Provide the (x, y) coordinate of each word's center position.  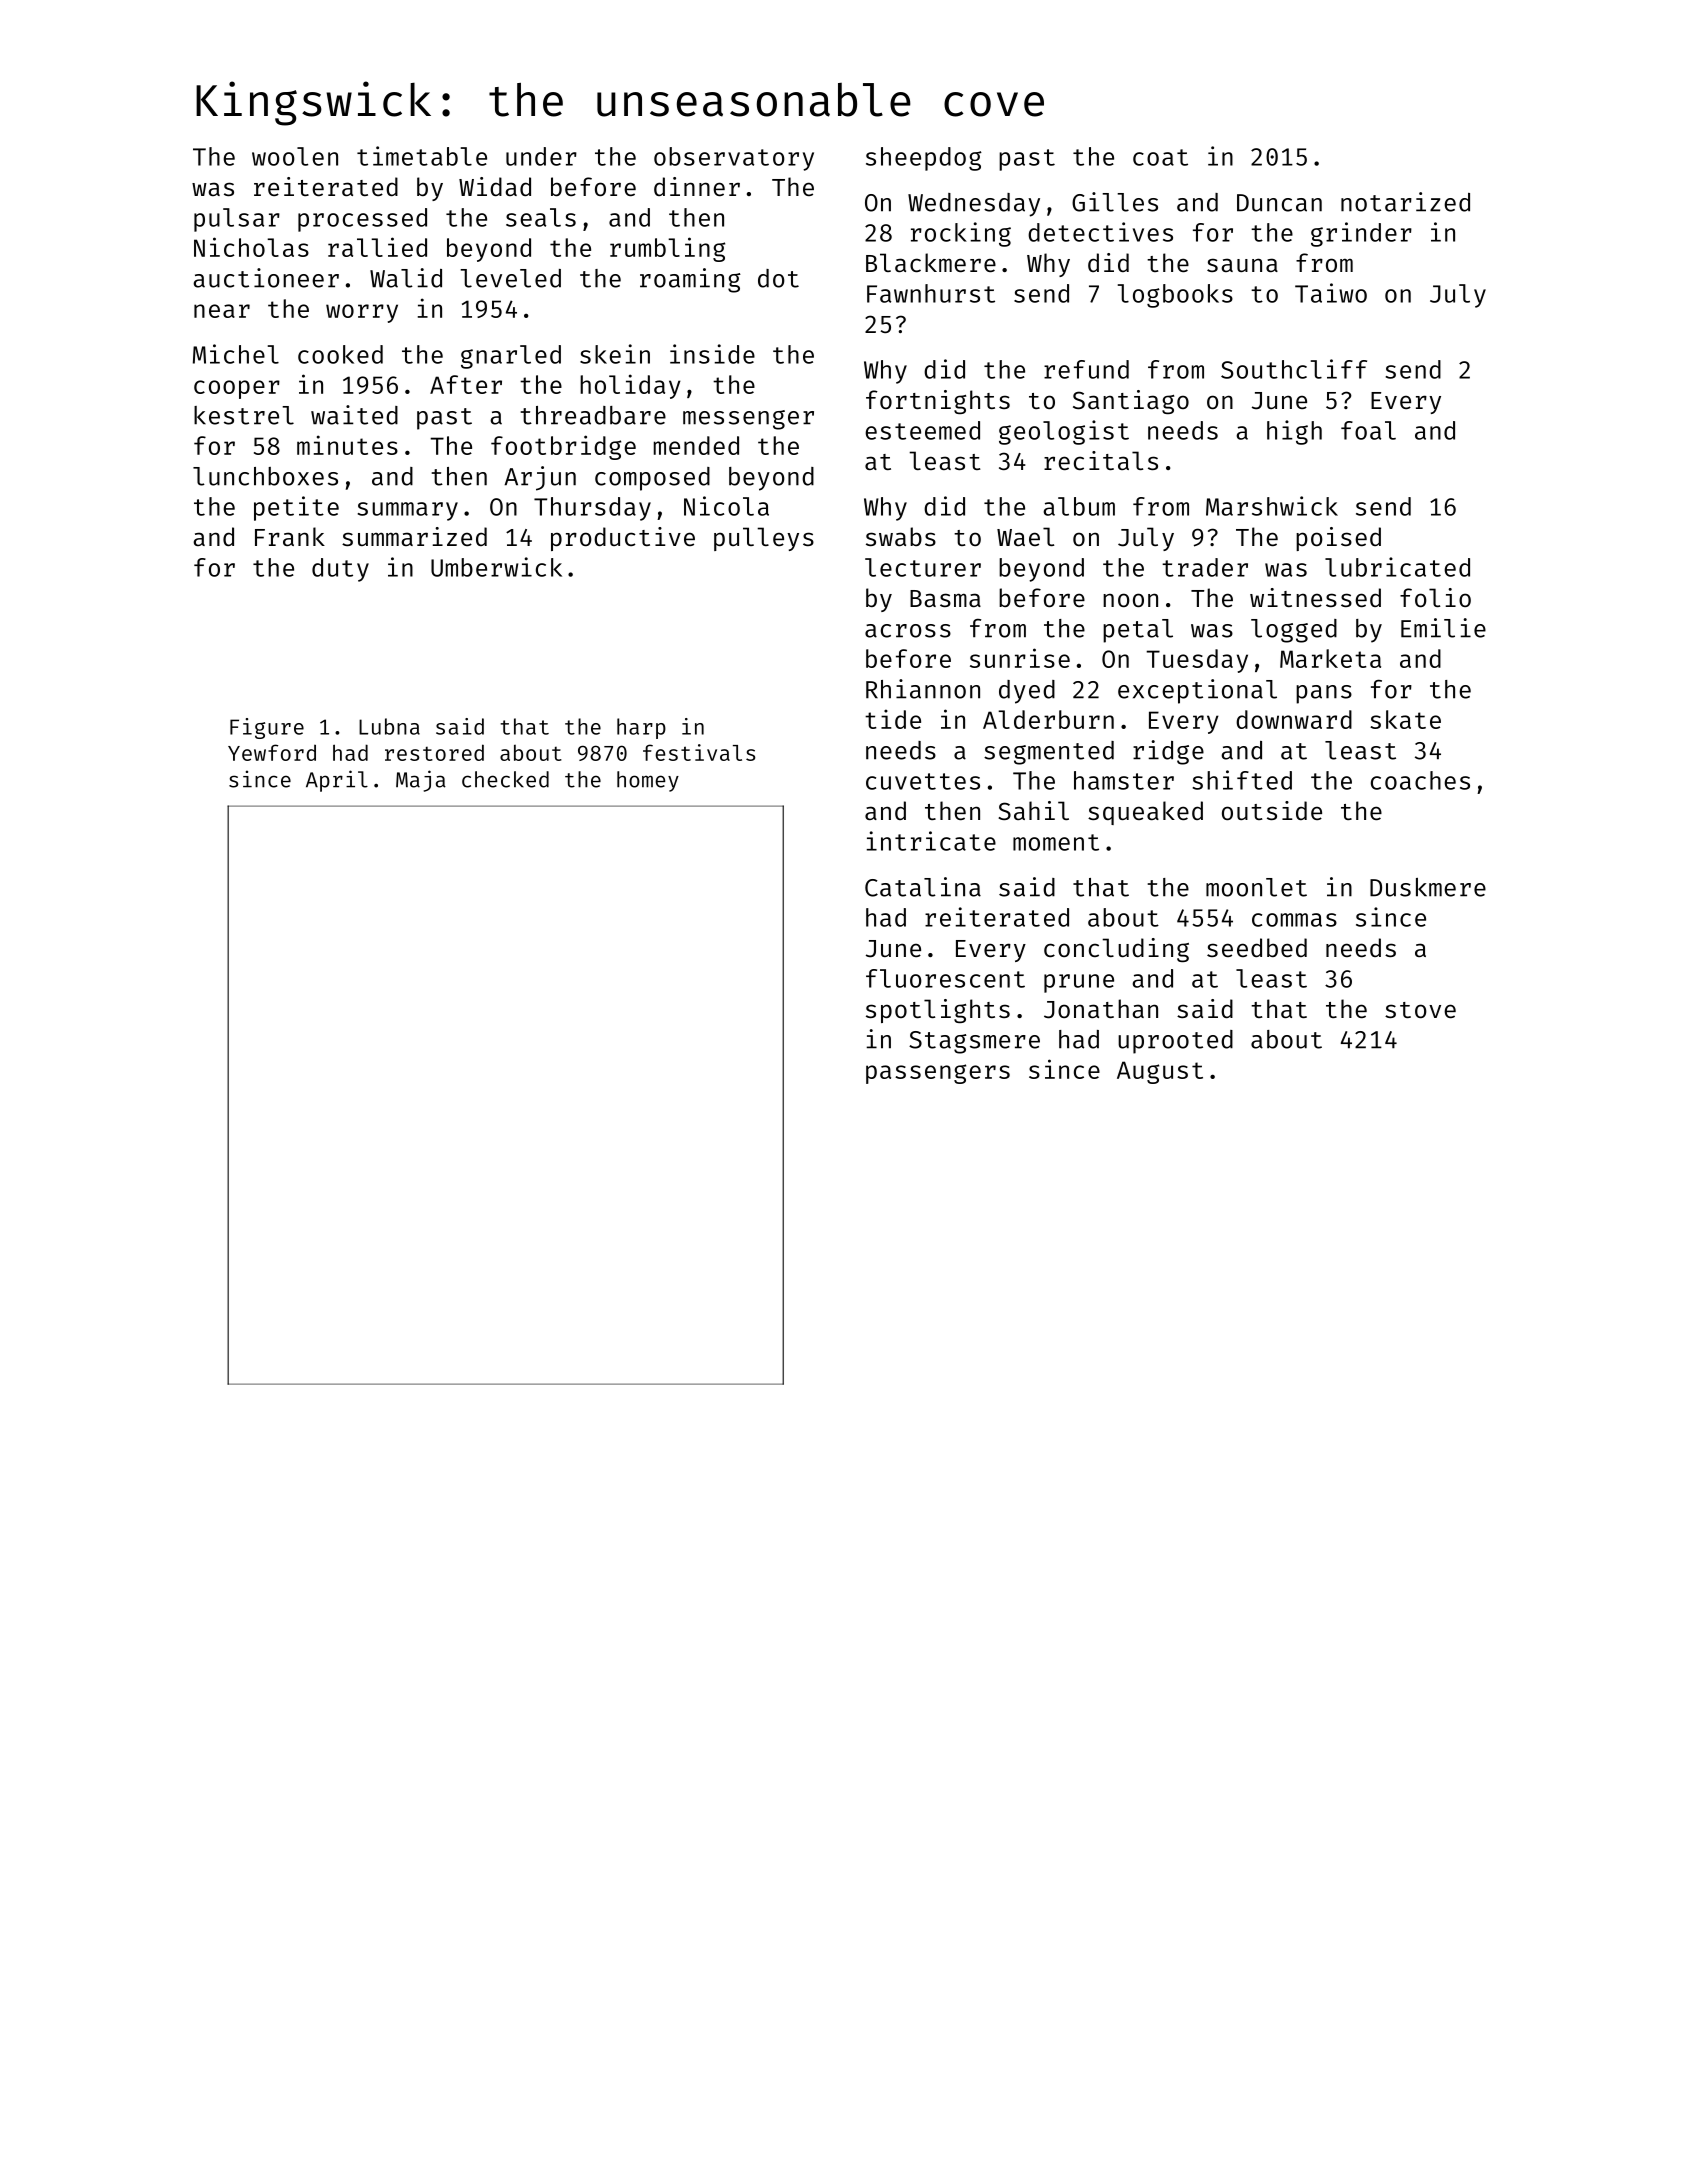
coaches (1420, 780)
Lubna (389, 726)
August (1160, 1072)
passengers (938, 1074)
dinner (697, 186)
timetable (422, 156)
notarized (1405, 202)
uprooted (1175, 1042)
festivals (699, 752)
